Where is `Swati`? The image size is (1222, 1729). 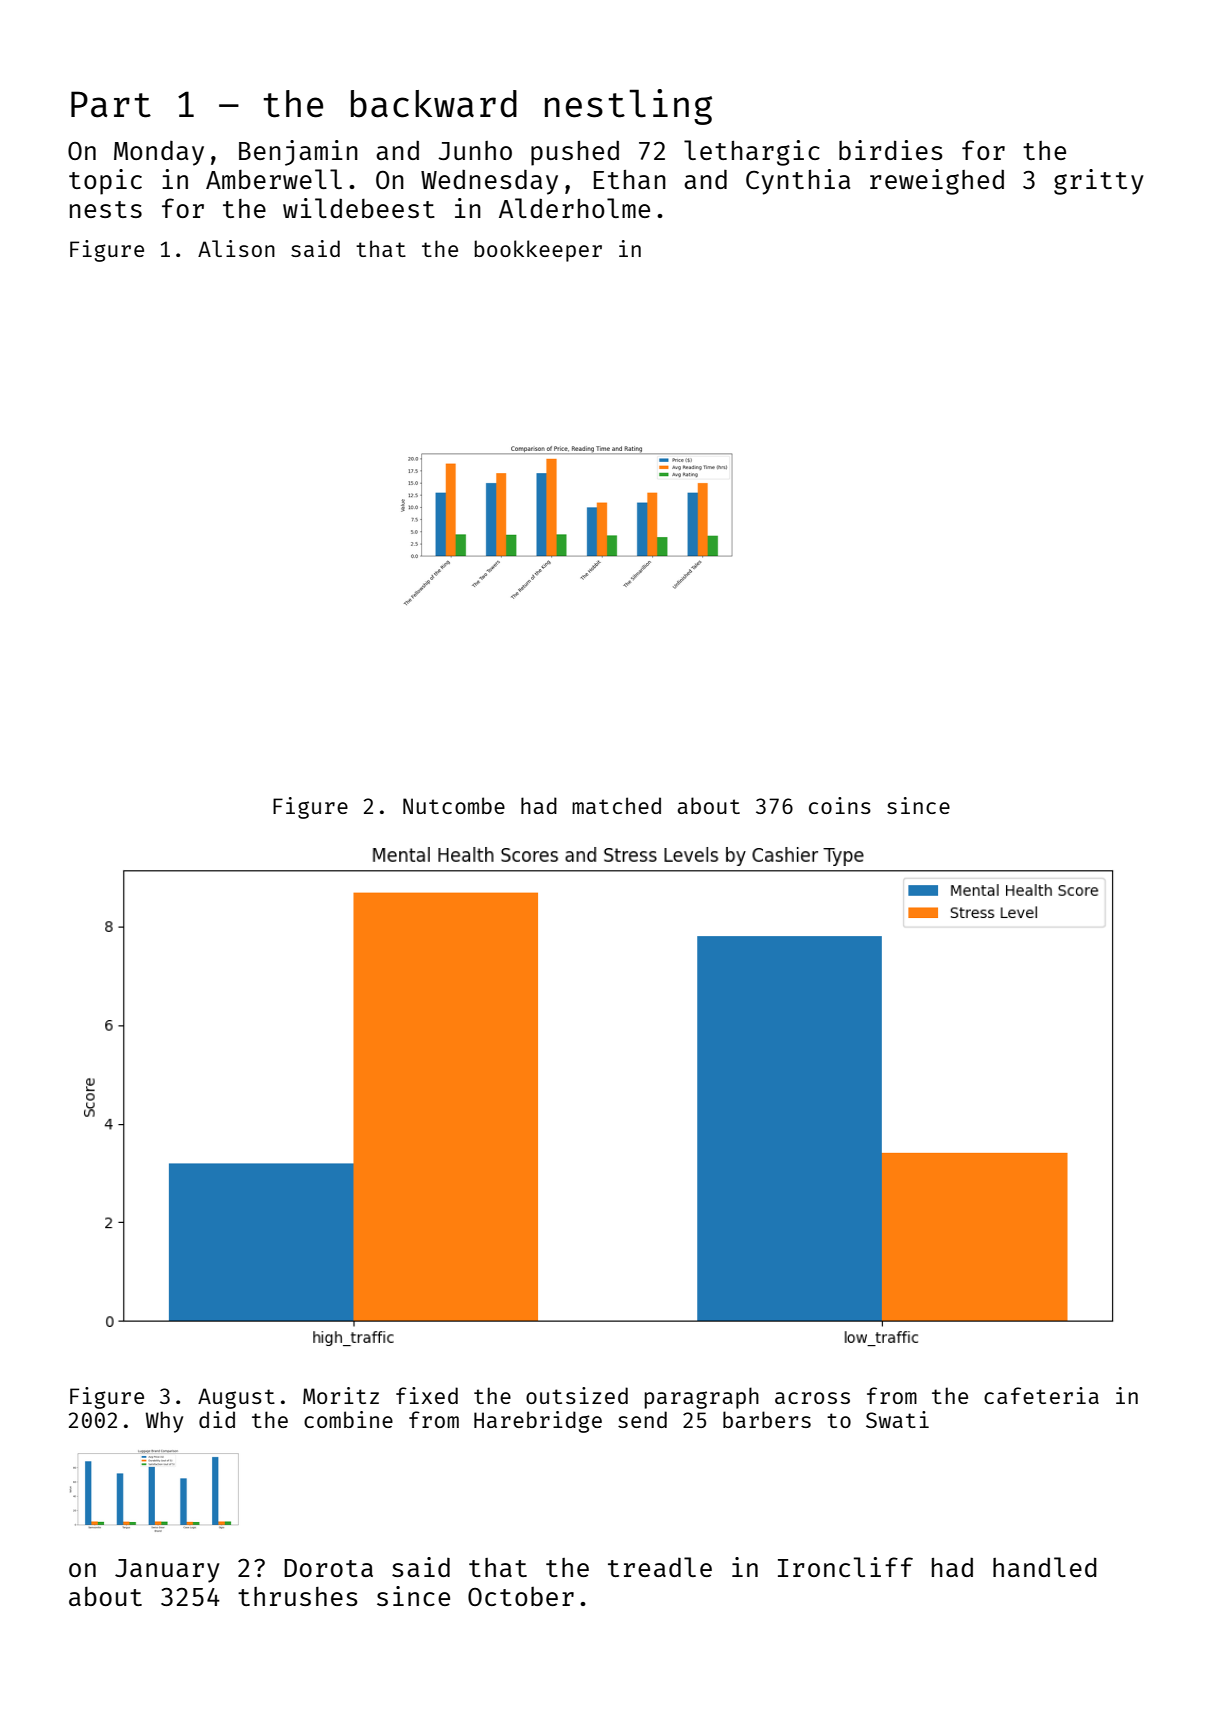 Swati is located at coordinates (897, 1419).
